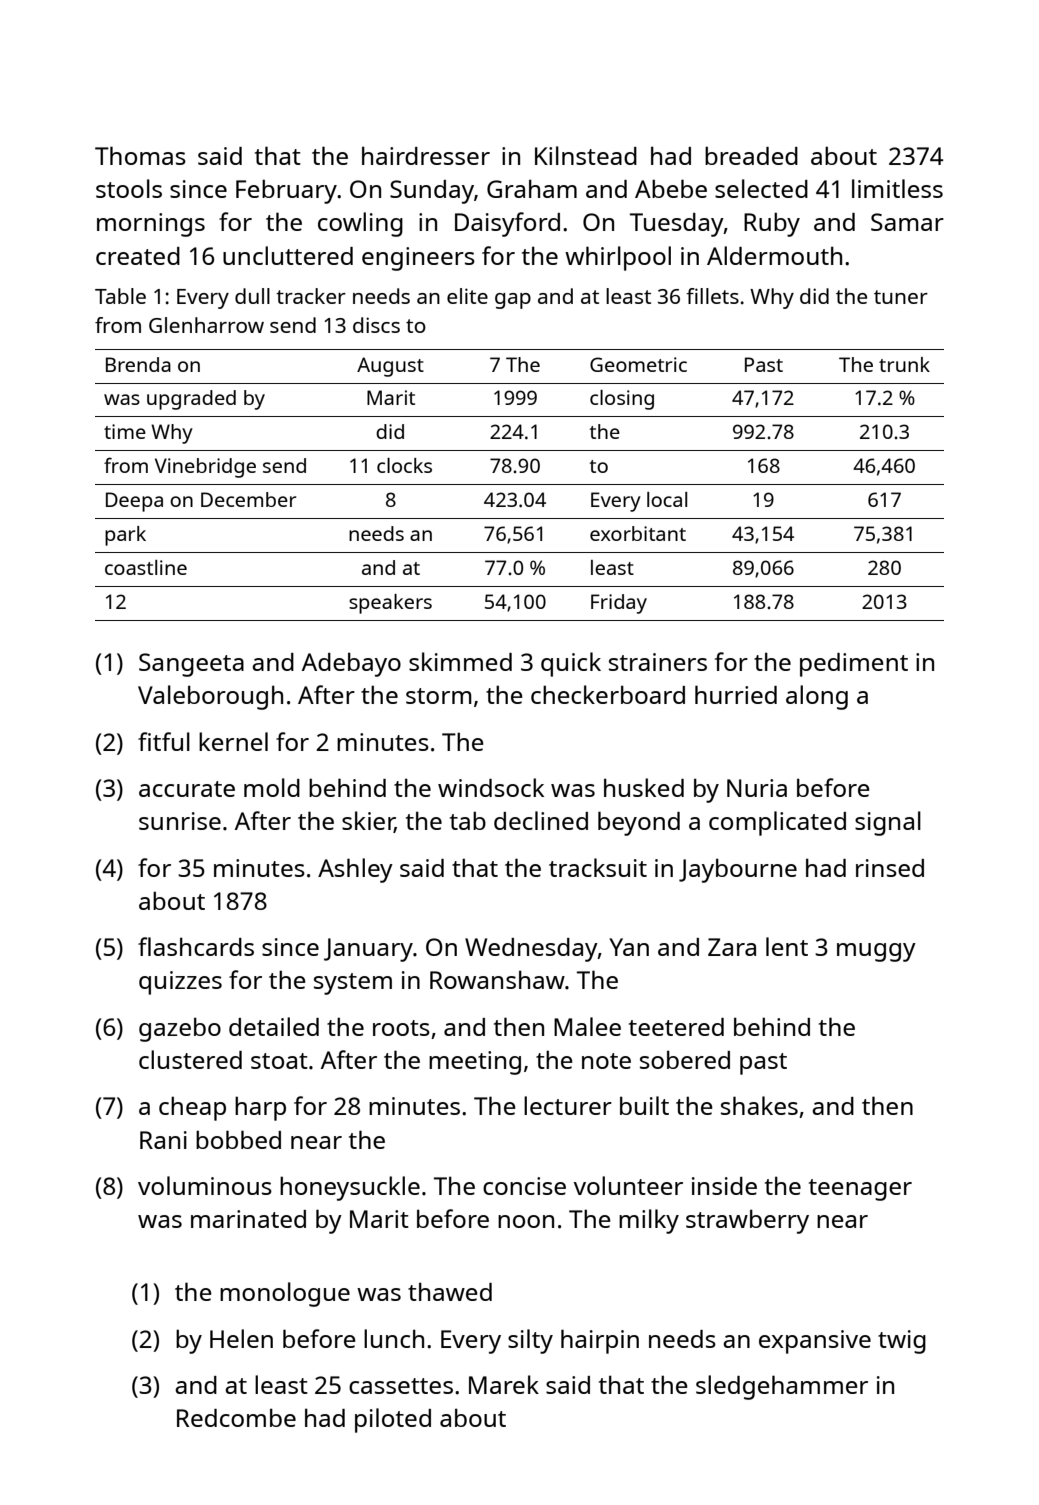  I want to click on detailed, so click(274, 1026).
